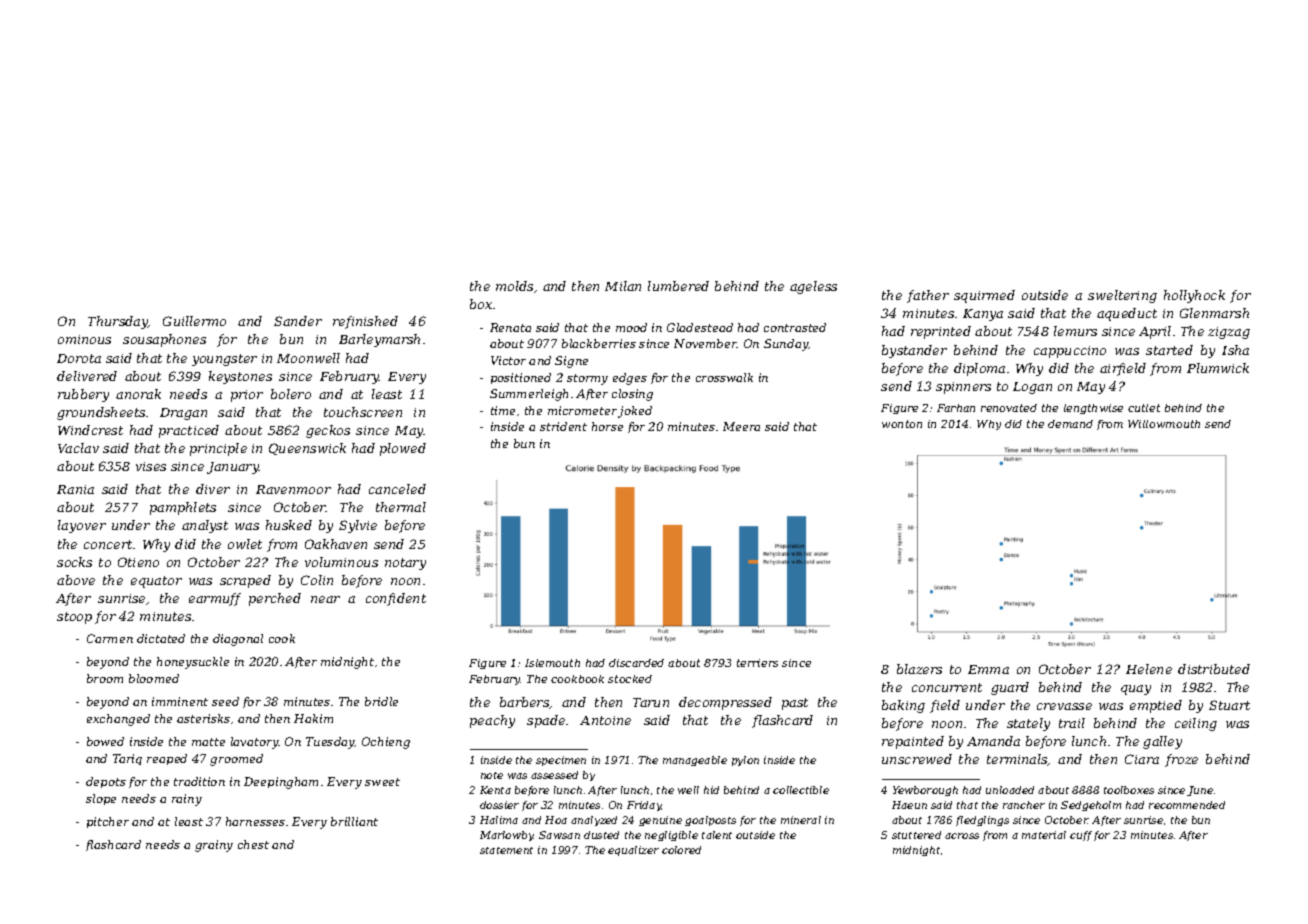 Image resolution: width=1308 pixels, height=924 pixels. I want to click on stuttered, so click(916, 835).
